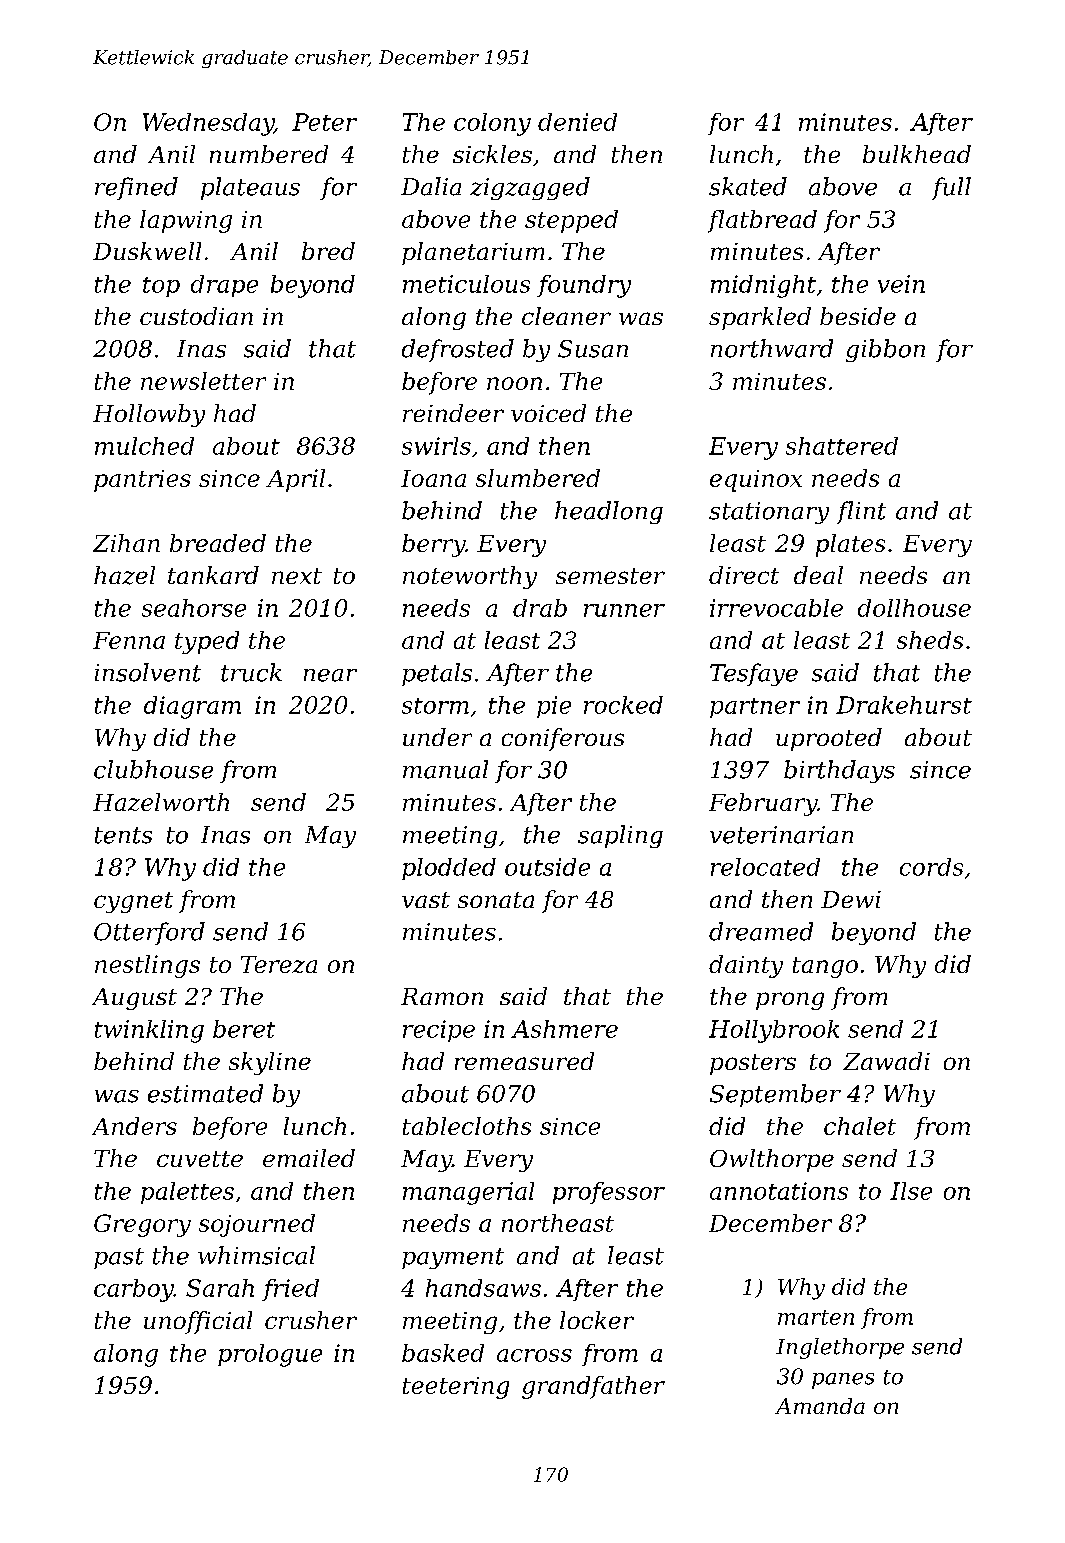 This screenshot has width=1065, height=1543. What do you see at coordinates (224, 286) in the screenshot?
I see `drape` at bounding box center [224, 286].
